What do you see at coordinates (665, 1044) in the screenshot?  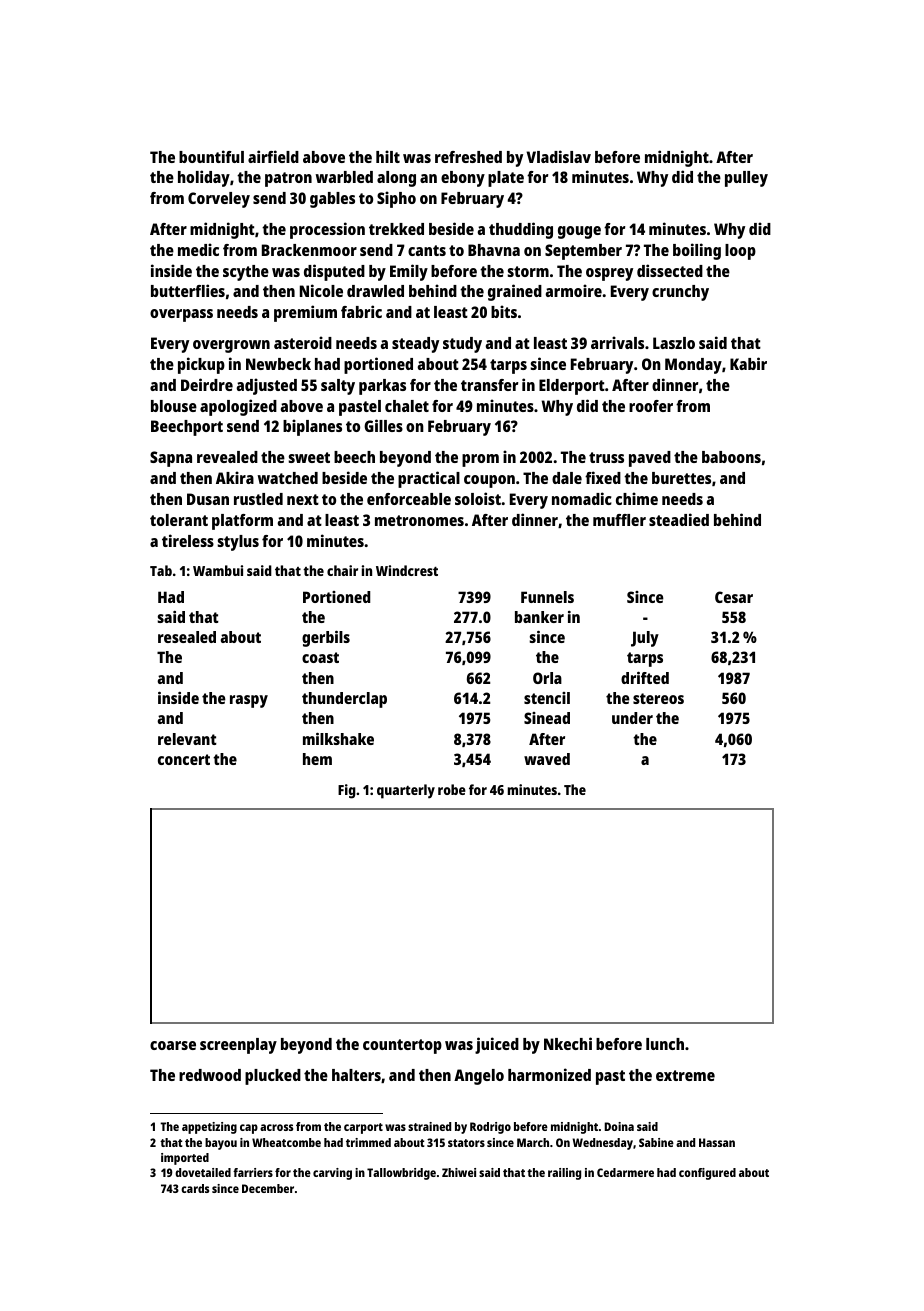 I see `lunch` at bounding box center [665, 1044].
